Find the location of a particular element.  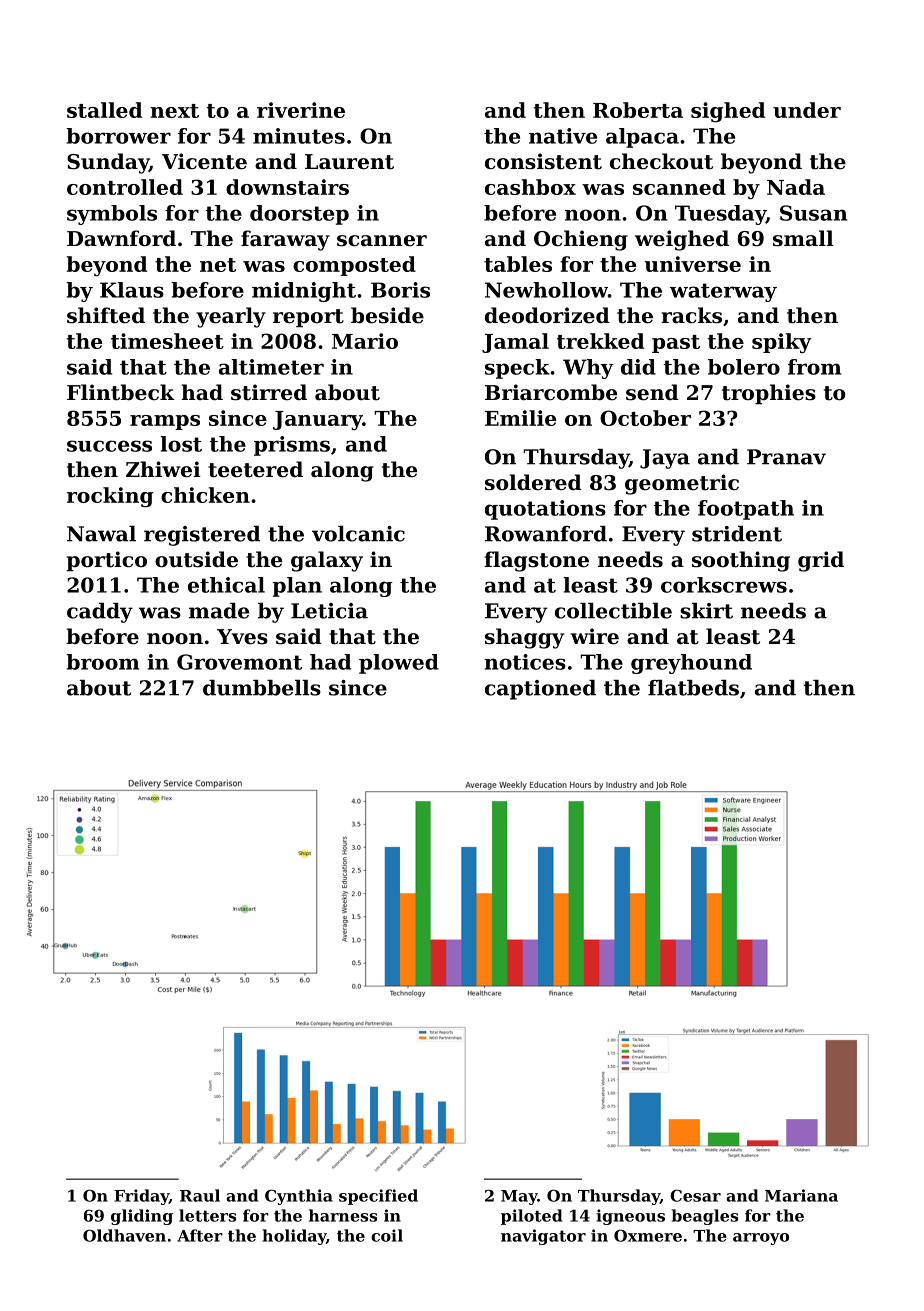

Emilie is located at coordinates (520, 418).
